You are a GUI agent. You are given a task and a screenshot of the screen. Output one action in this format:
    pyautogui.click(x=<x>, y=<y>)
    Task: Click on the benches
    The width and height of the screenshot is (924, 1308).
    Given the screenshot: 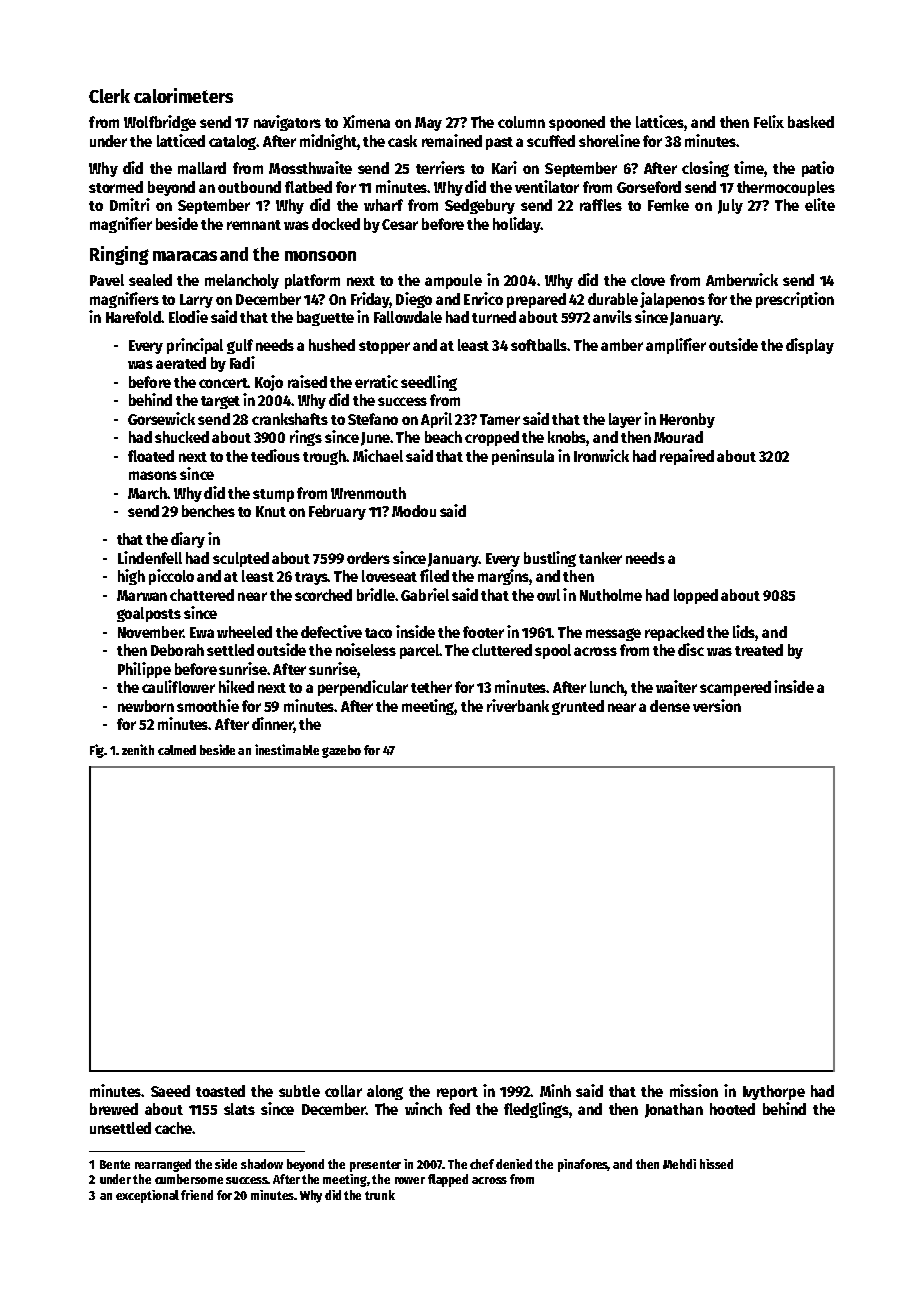 What is the action you would take?
    pyautogui.click(x=208, y=511)
